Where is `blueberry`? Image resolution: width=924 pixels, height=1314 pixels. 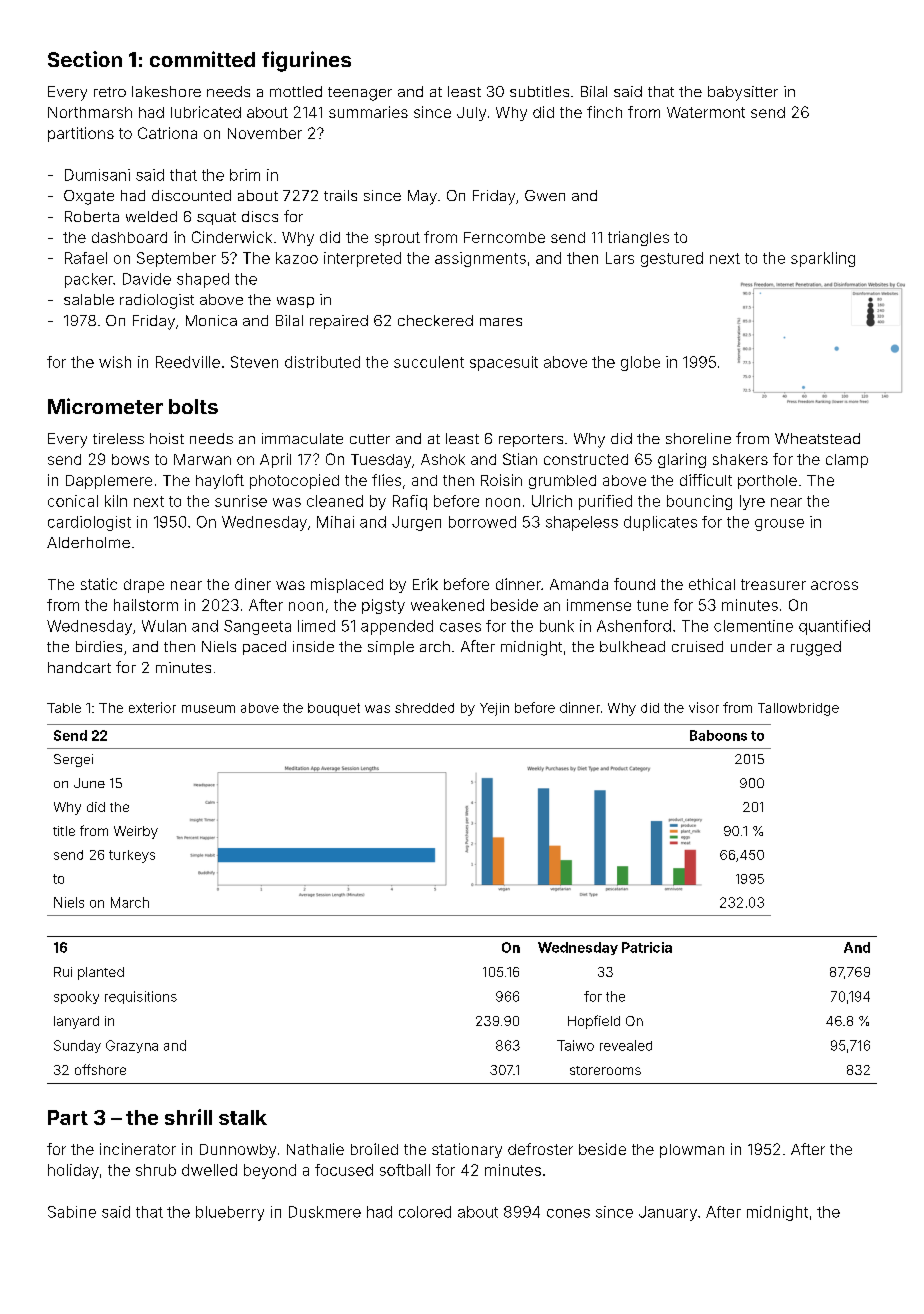
blueberry is located at coordinates (230, 1213).
